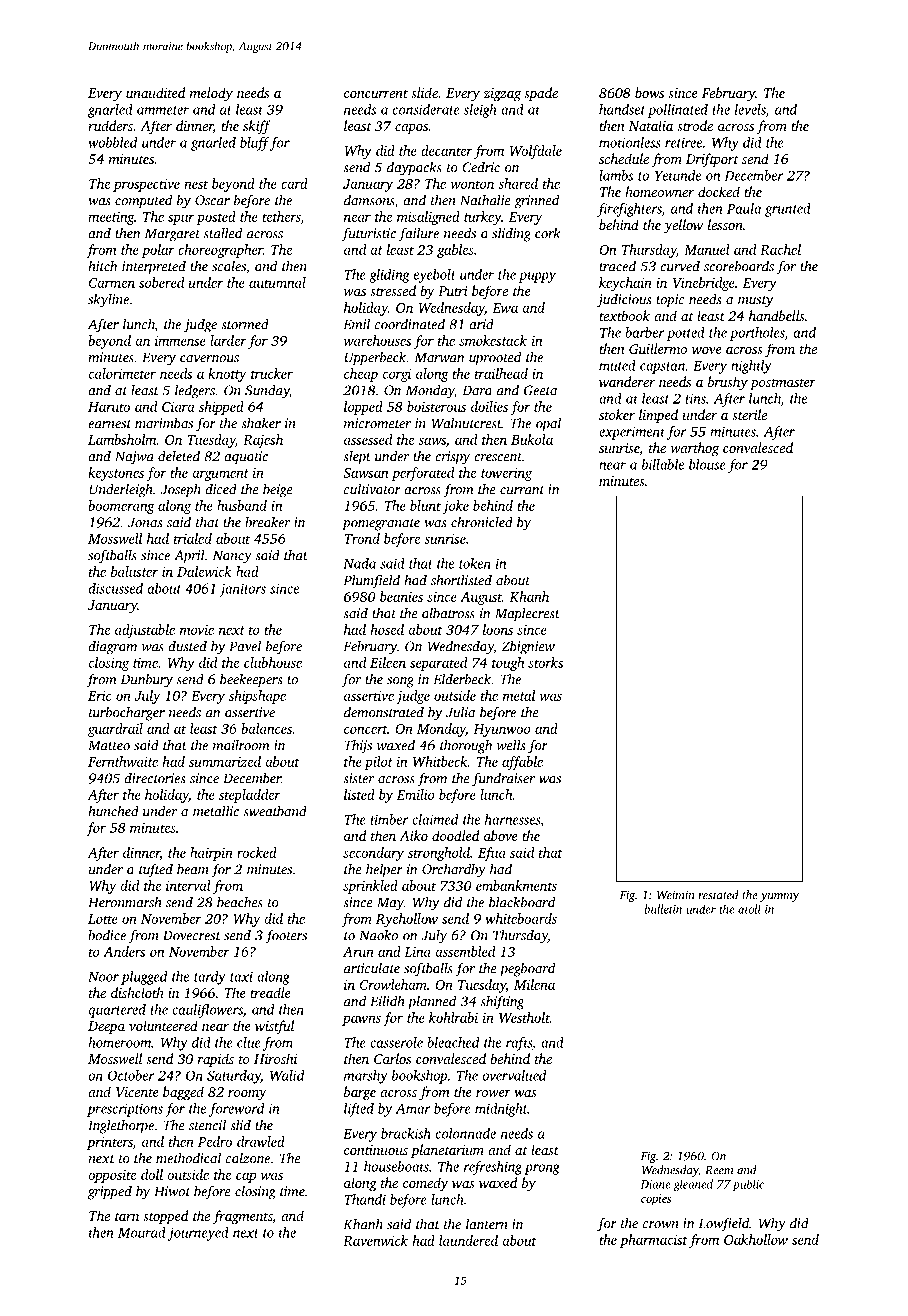  I want to click on coordinated, so click(410, 324).
